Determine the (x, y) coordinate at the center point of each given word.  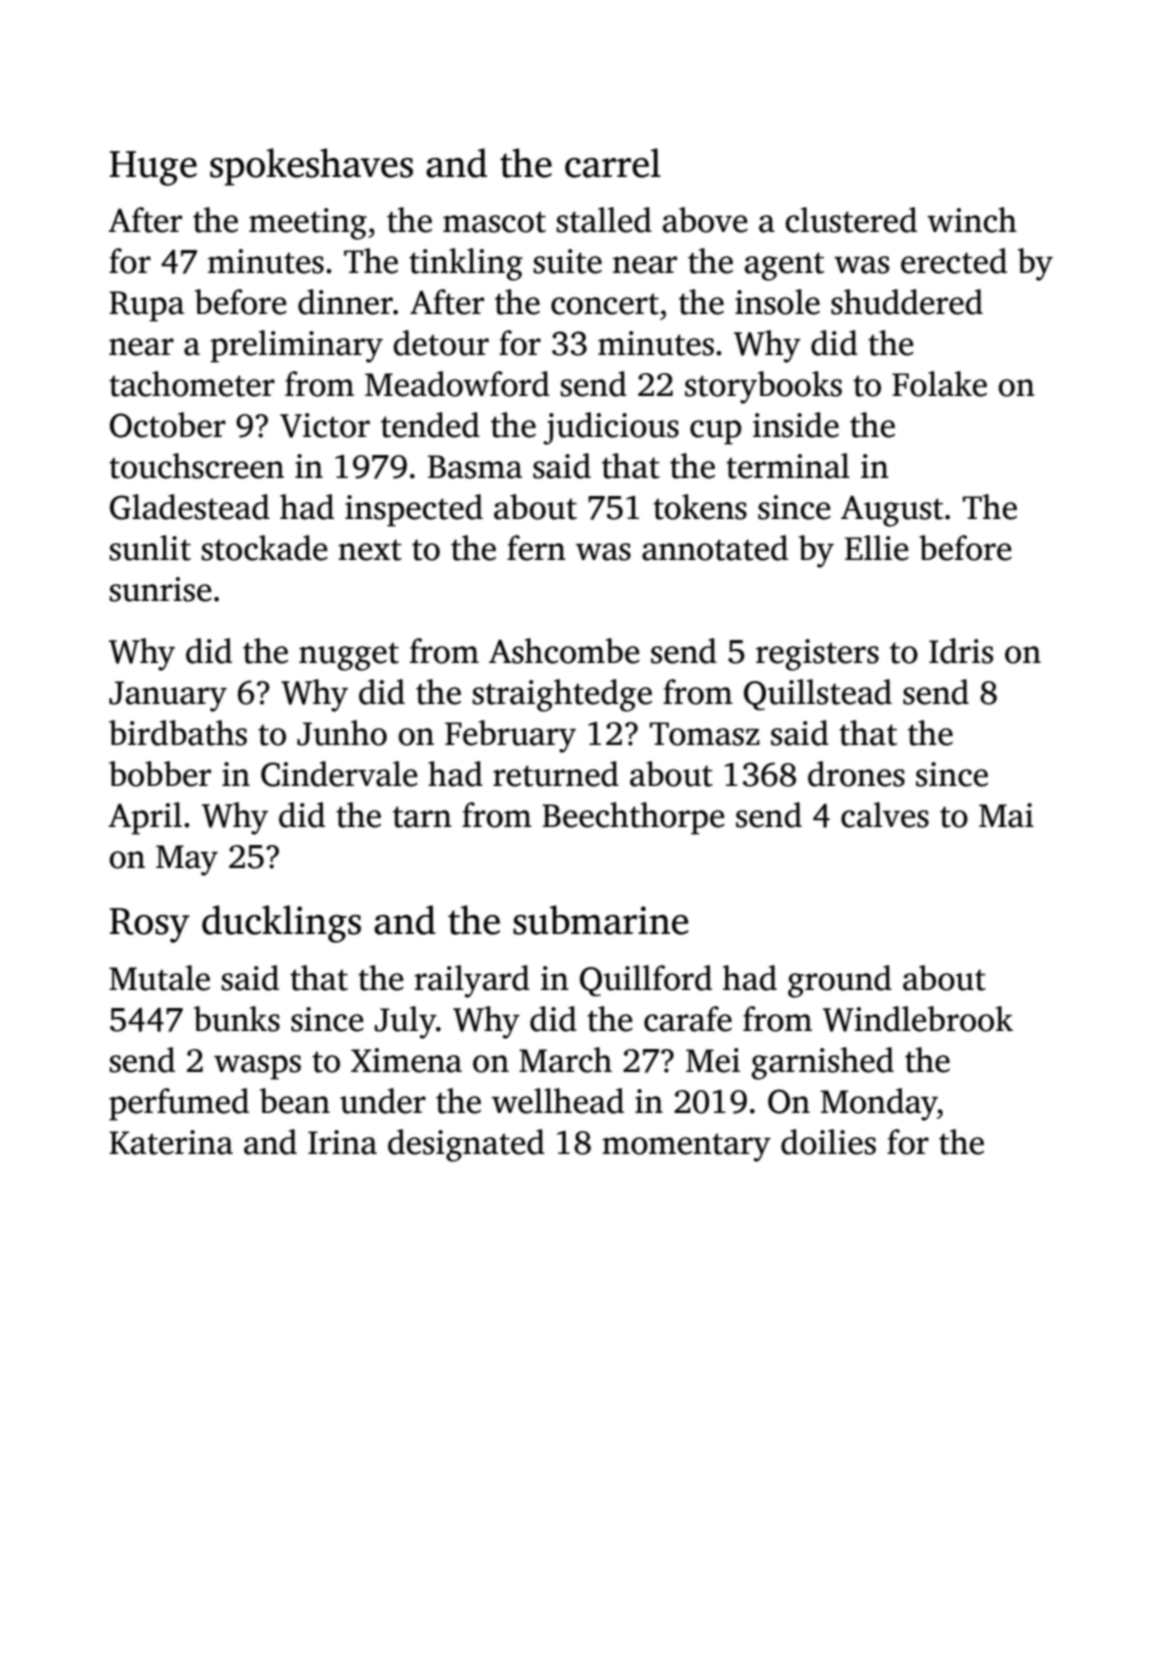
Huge (153, 168)
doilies (828, 1142)
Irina (342, 1142)
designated (466, 1145)
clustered (851, 220)
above (705, 220)
